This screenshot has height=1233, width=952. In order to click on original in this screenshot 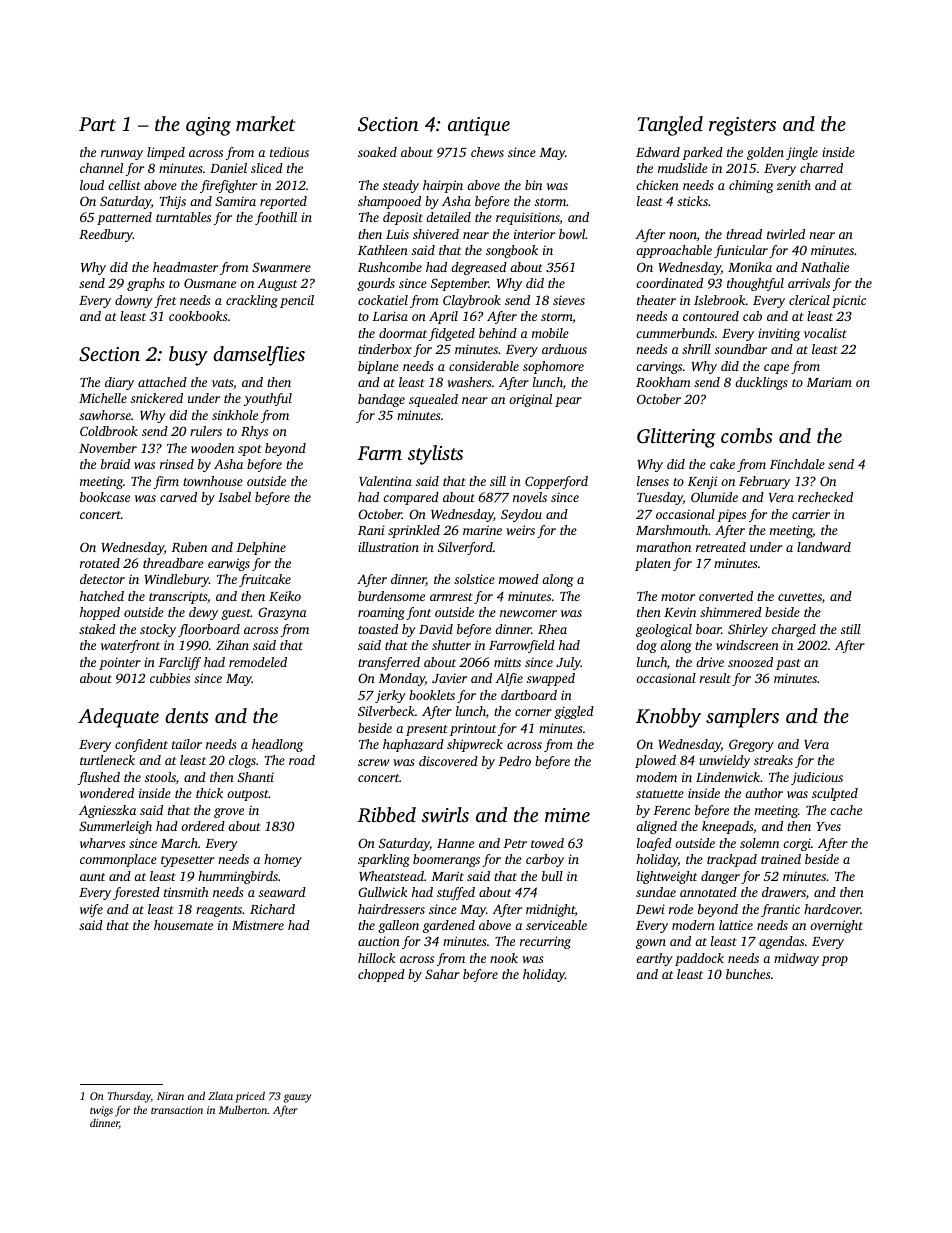, I will do `click(530, 400)`.
